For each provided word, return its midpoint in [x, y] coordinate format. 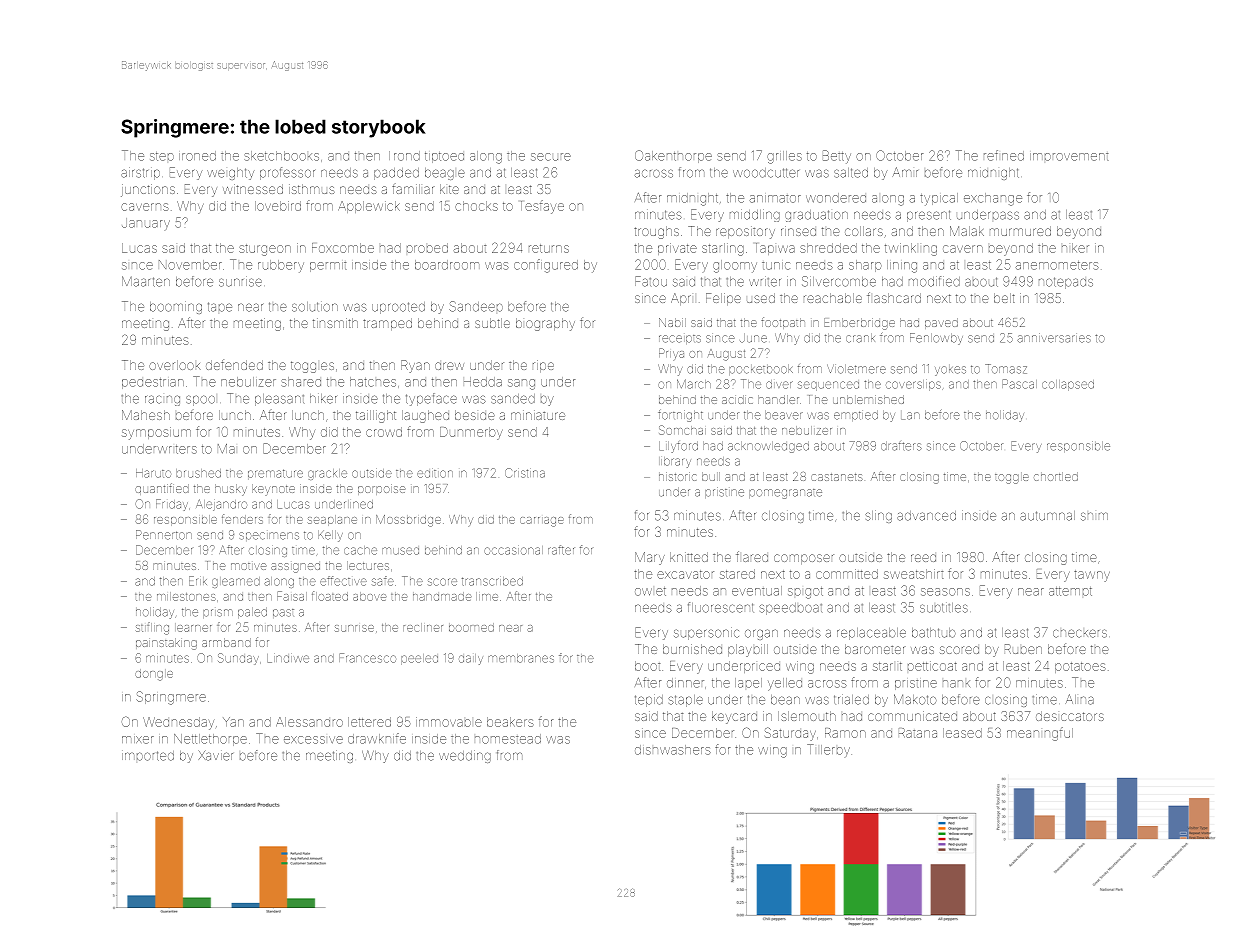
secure [551, 157]
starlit [887, 666]
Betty [837, 157]
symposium [156, 433]
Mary [650, 558]
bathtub [934, 633]
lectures [368, 565]
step [162, 156]
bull [711, 476]
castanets [837, 477]
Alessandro [309, 722]
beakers [510, 722]
